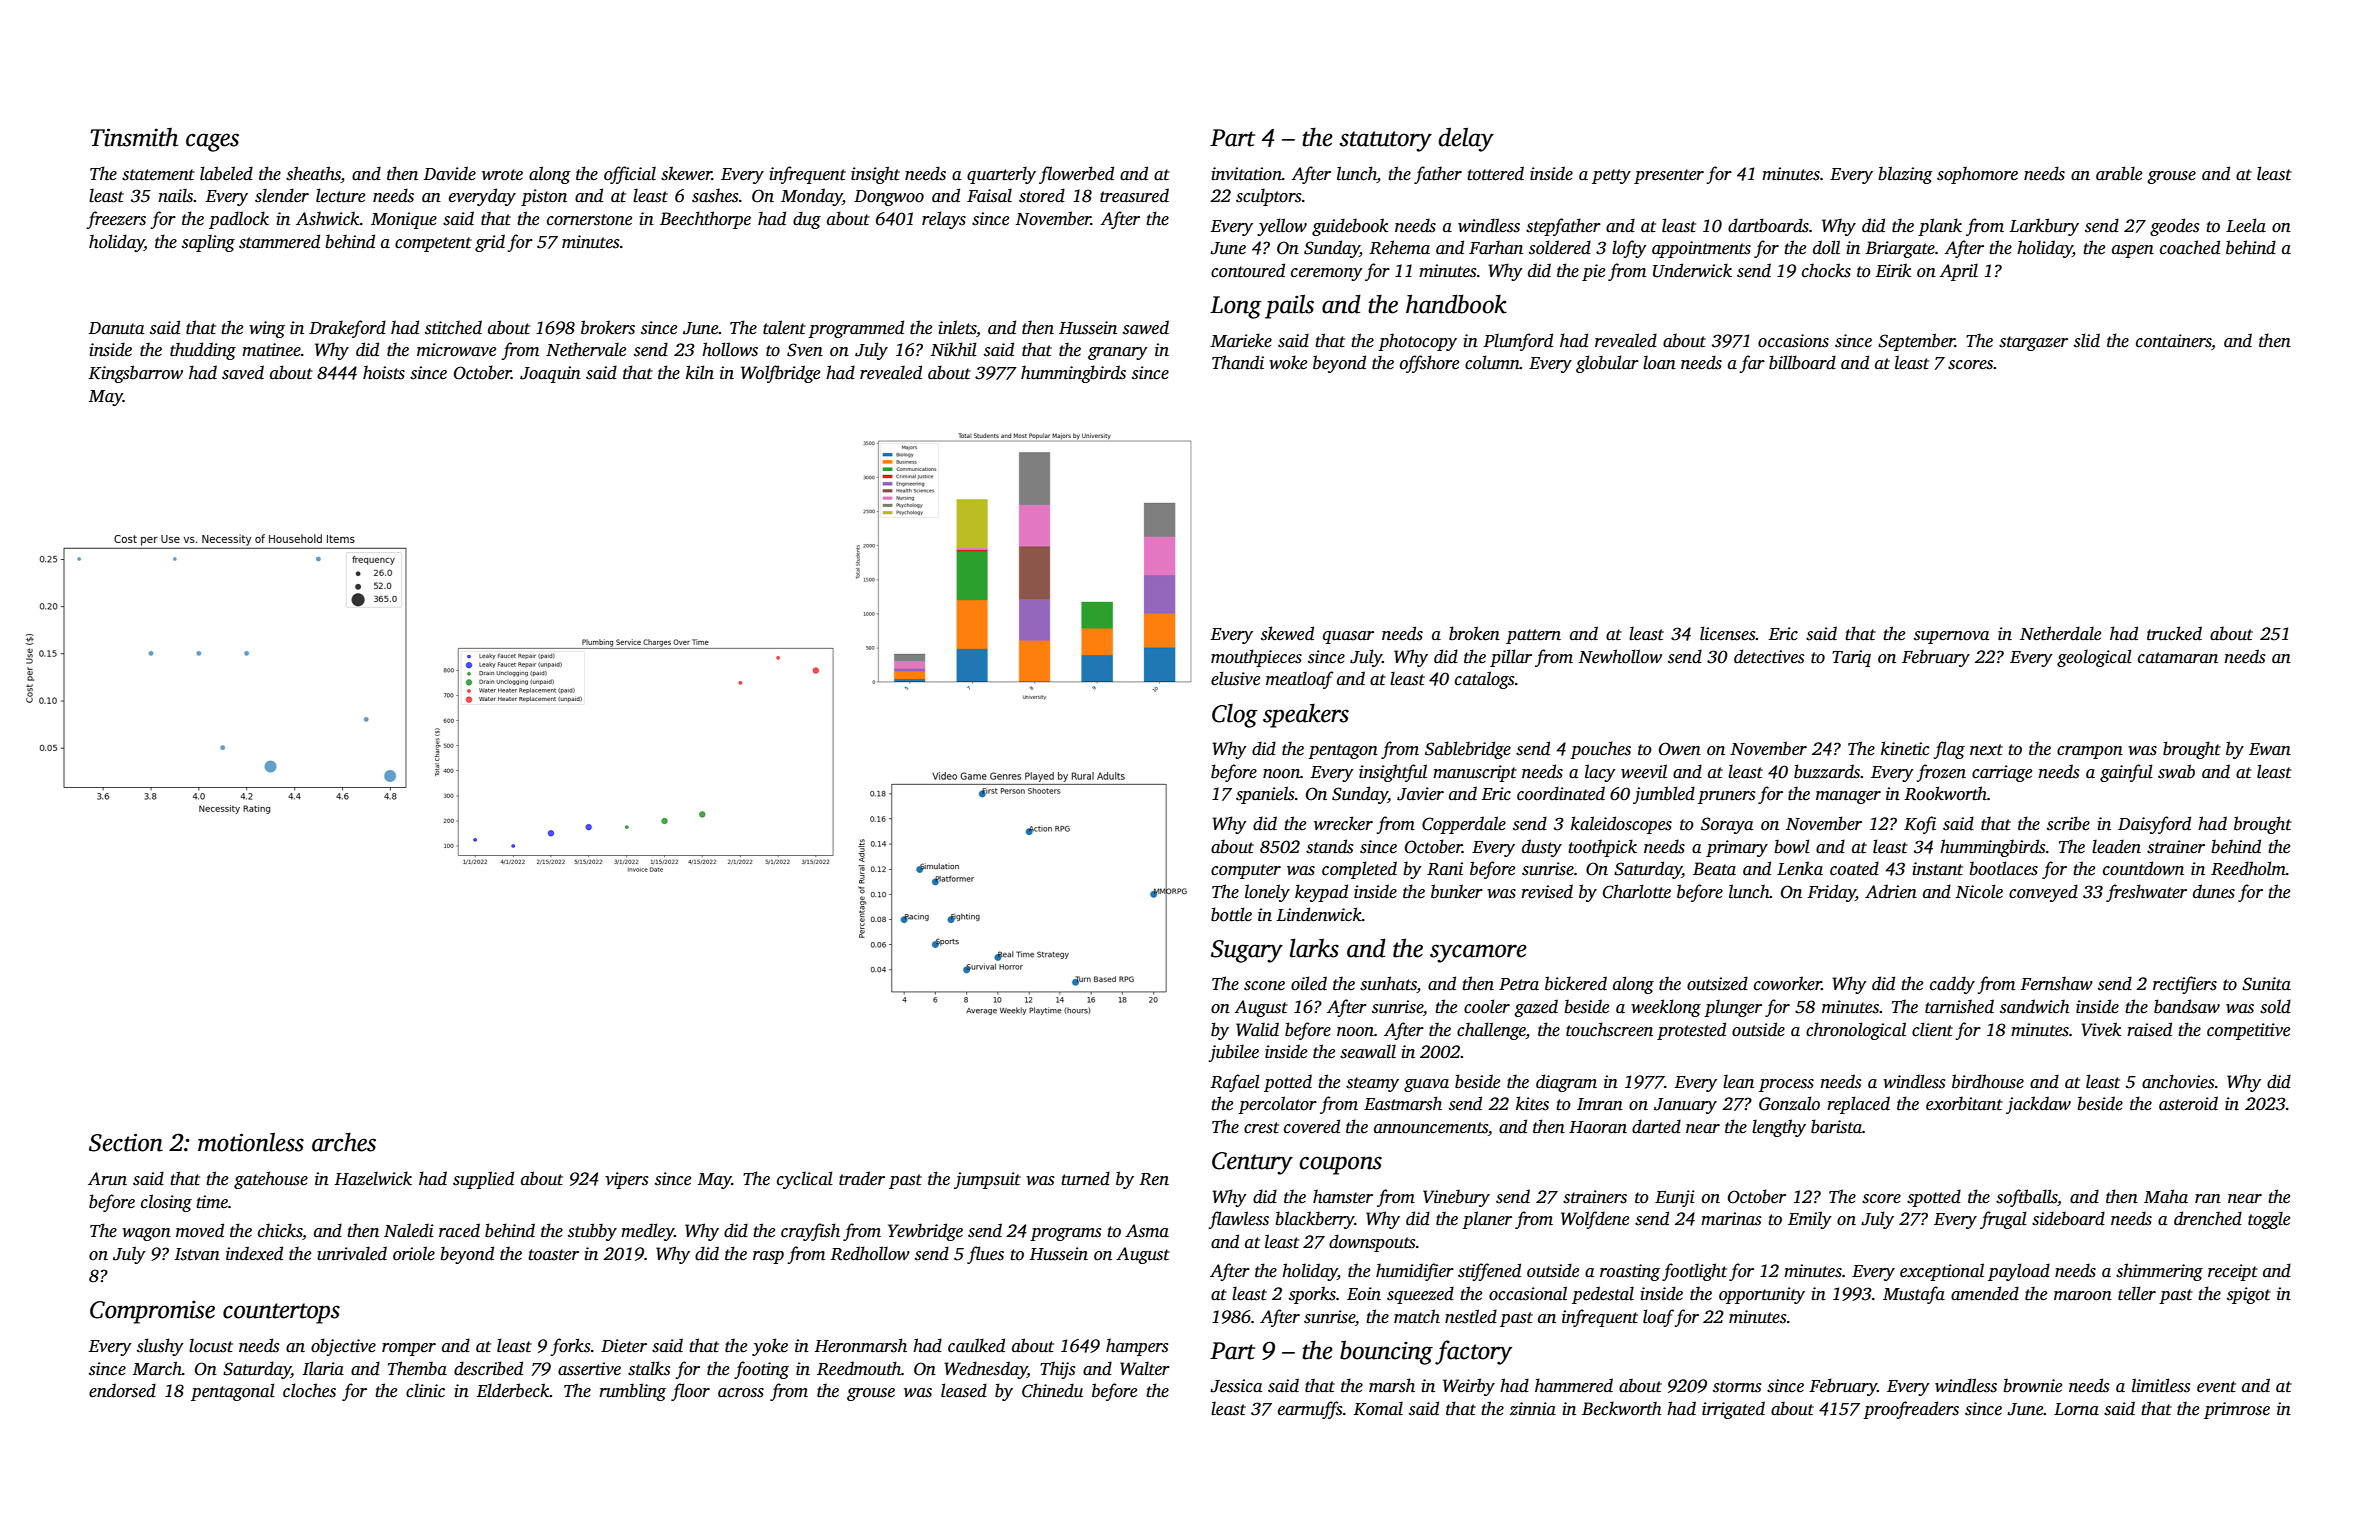 The height and width of the page is (1540, 2380). Describe the element at coordinates (2002, 773) in the page. I see `carriage` at that location.
